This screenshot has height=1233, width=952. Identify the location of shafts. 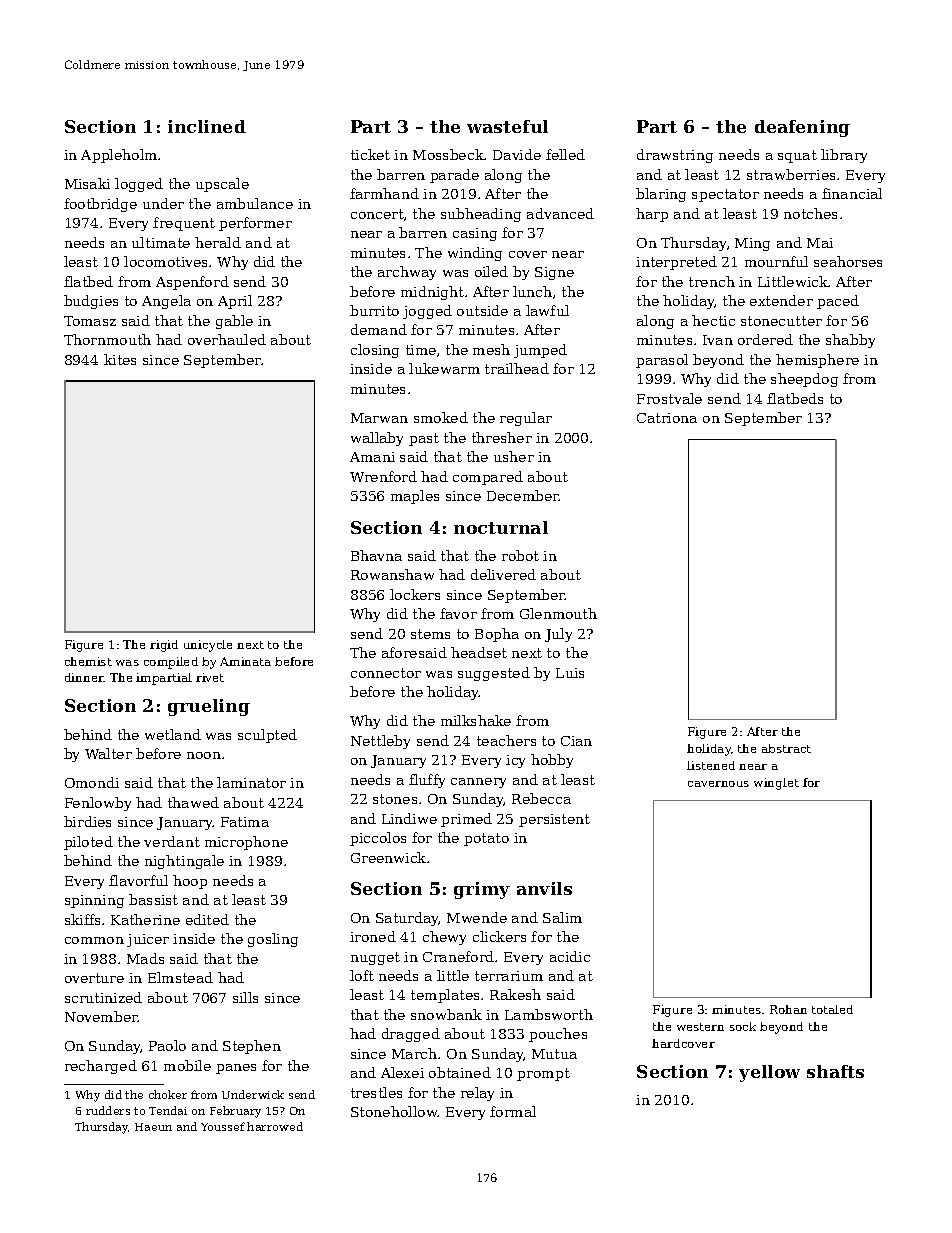
(835, 1071).
